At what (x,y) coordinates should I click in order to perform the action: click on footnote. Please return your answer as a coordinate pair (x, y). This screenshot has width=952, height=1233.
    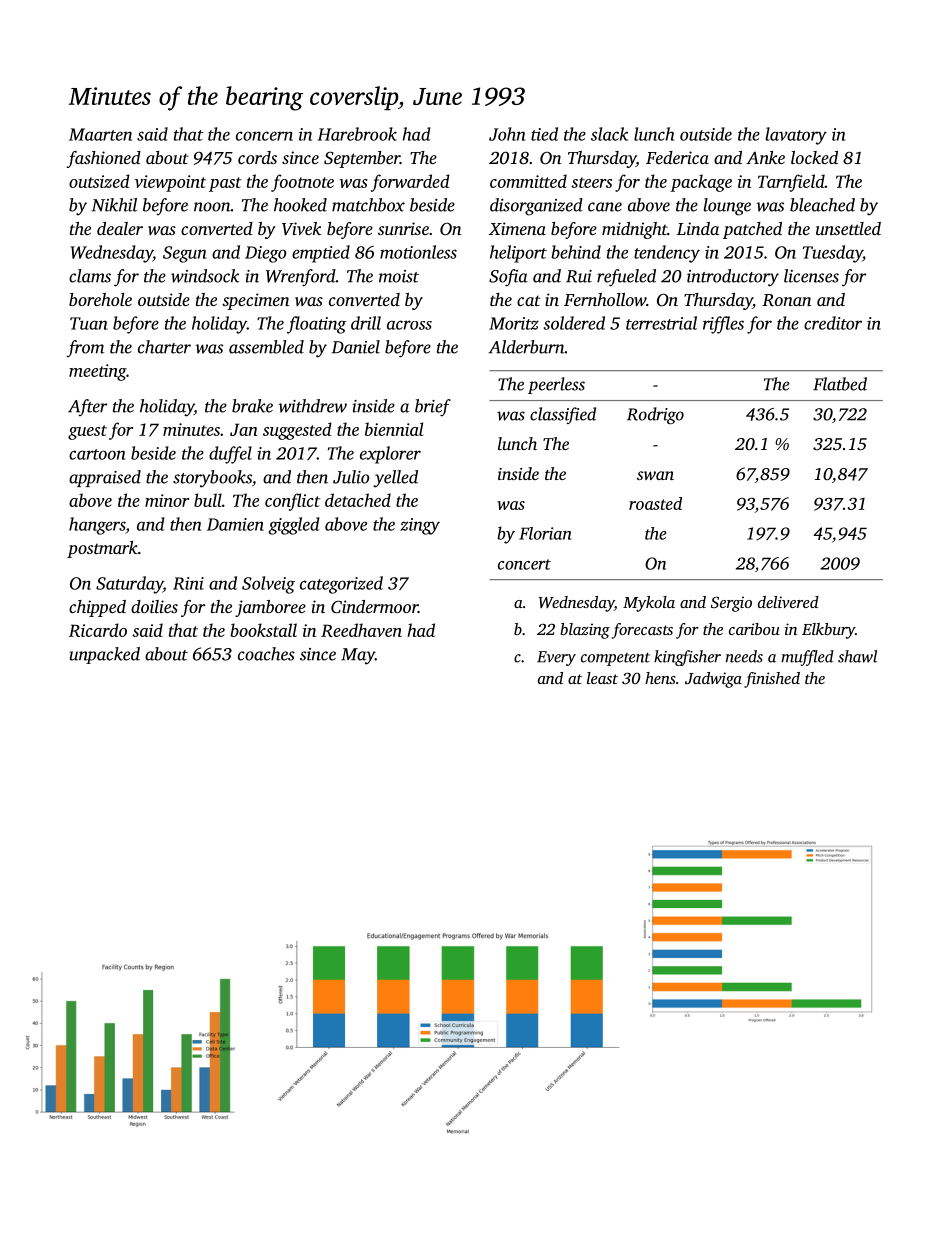
    Looking at the image, I should click on (302, 183).
